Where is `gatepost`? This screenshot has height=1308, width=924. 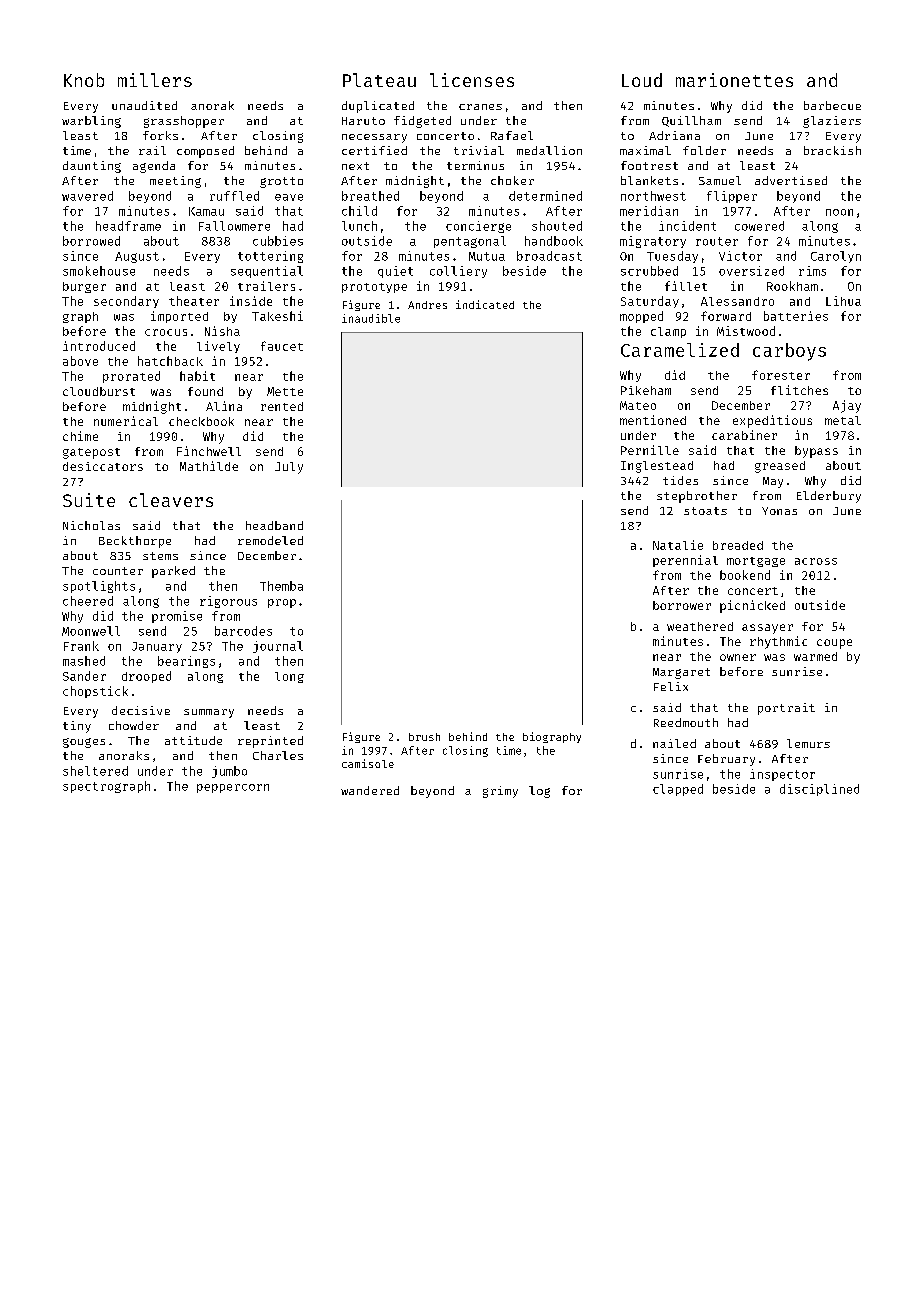 gatepost is located at coordinates (91, 453).
